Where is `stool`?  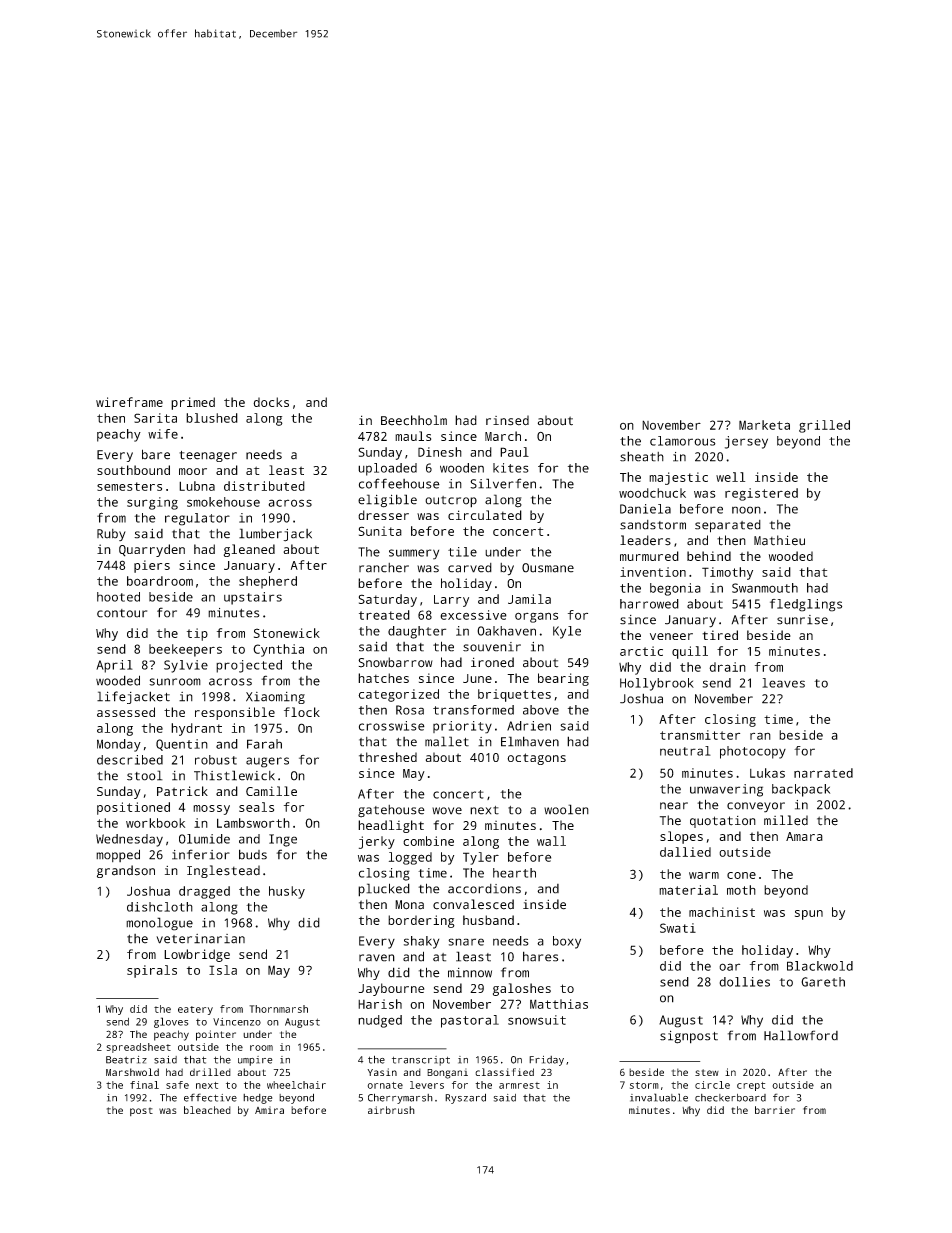 stool is located at coordinates (145, 775).
